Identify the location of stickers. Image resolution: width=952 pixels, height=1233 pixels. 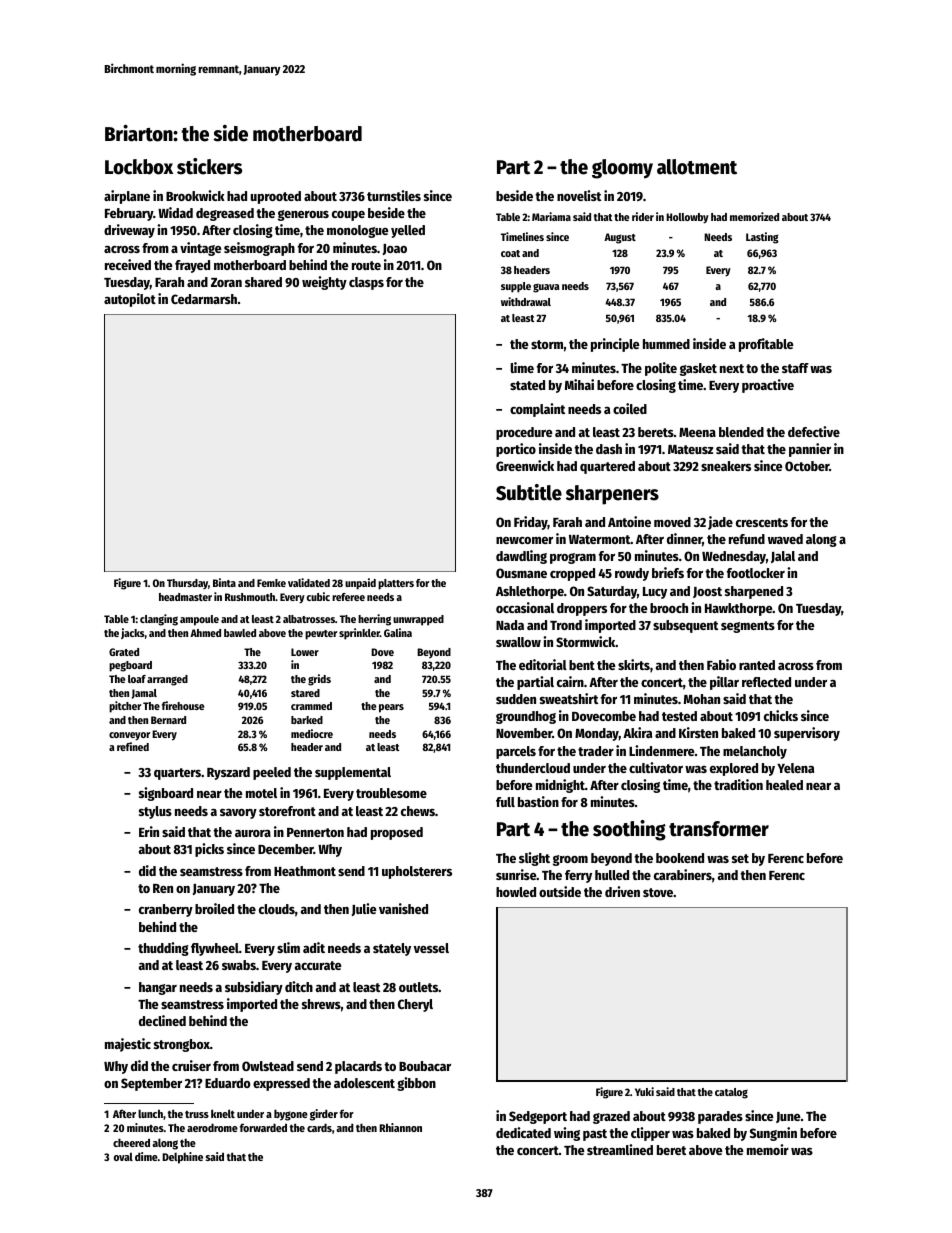
(209, 166).
